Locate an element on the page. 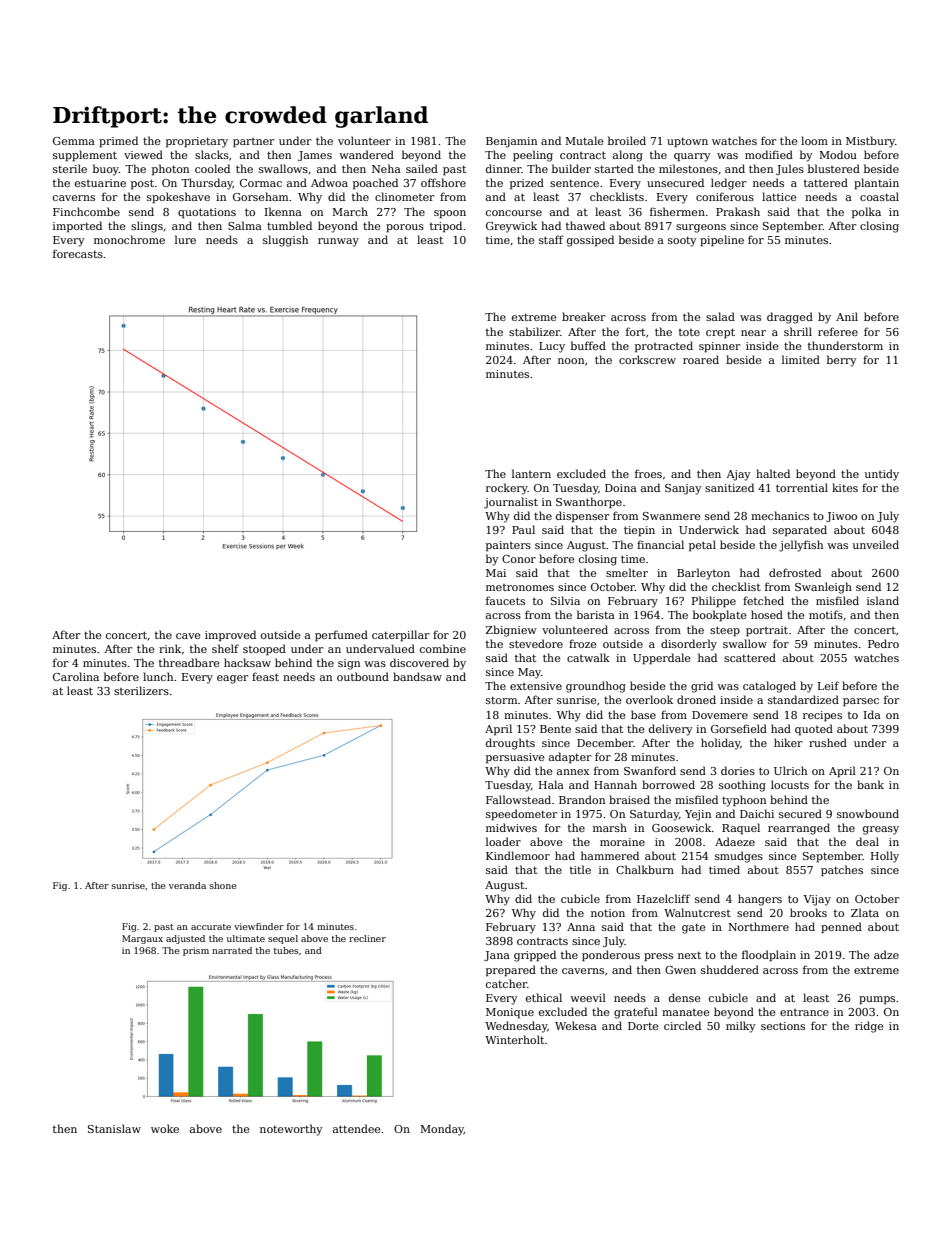 The width and height of the document is (952, 1233). Pedro is located at coordinates (883, 643).
